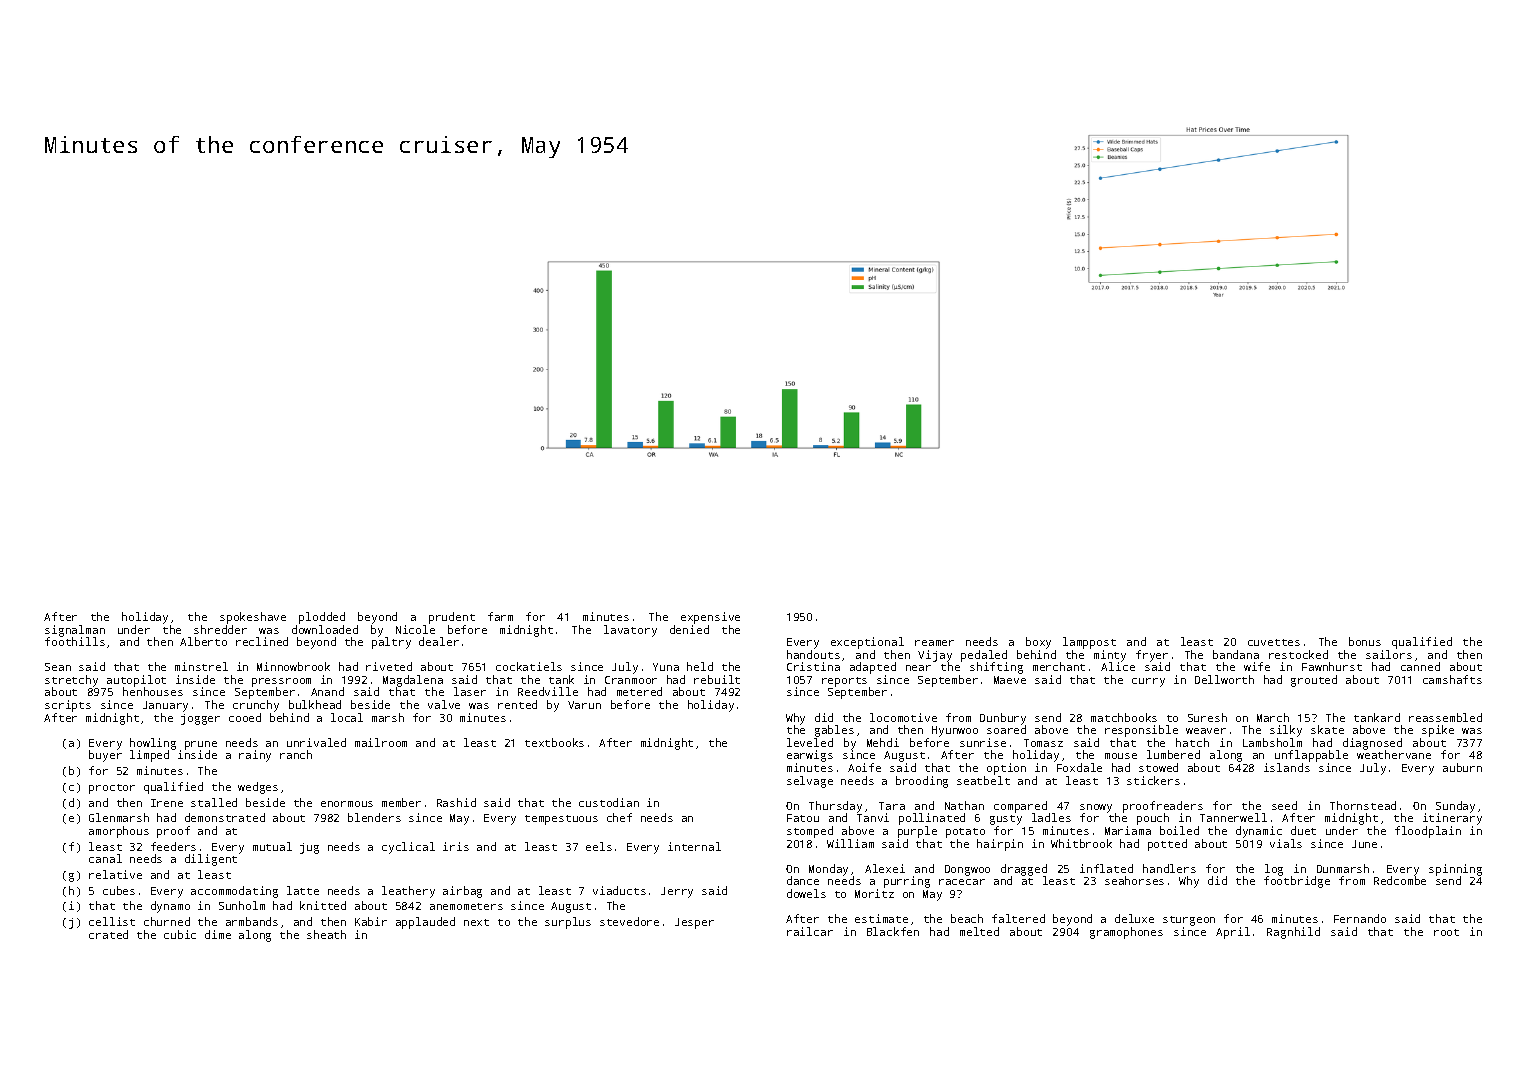  What do you see at coordinates (1372, 744) in the screenshot?
I see `diagnosed` at bounding box center [1372, 744].
